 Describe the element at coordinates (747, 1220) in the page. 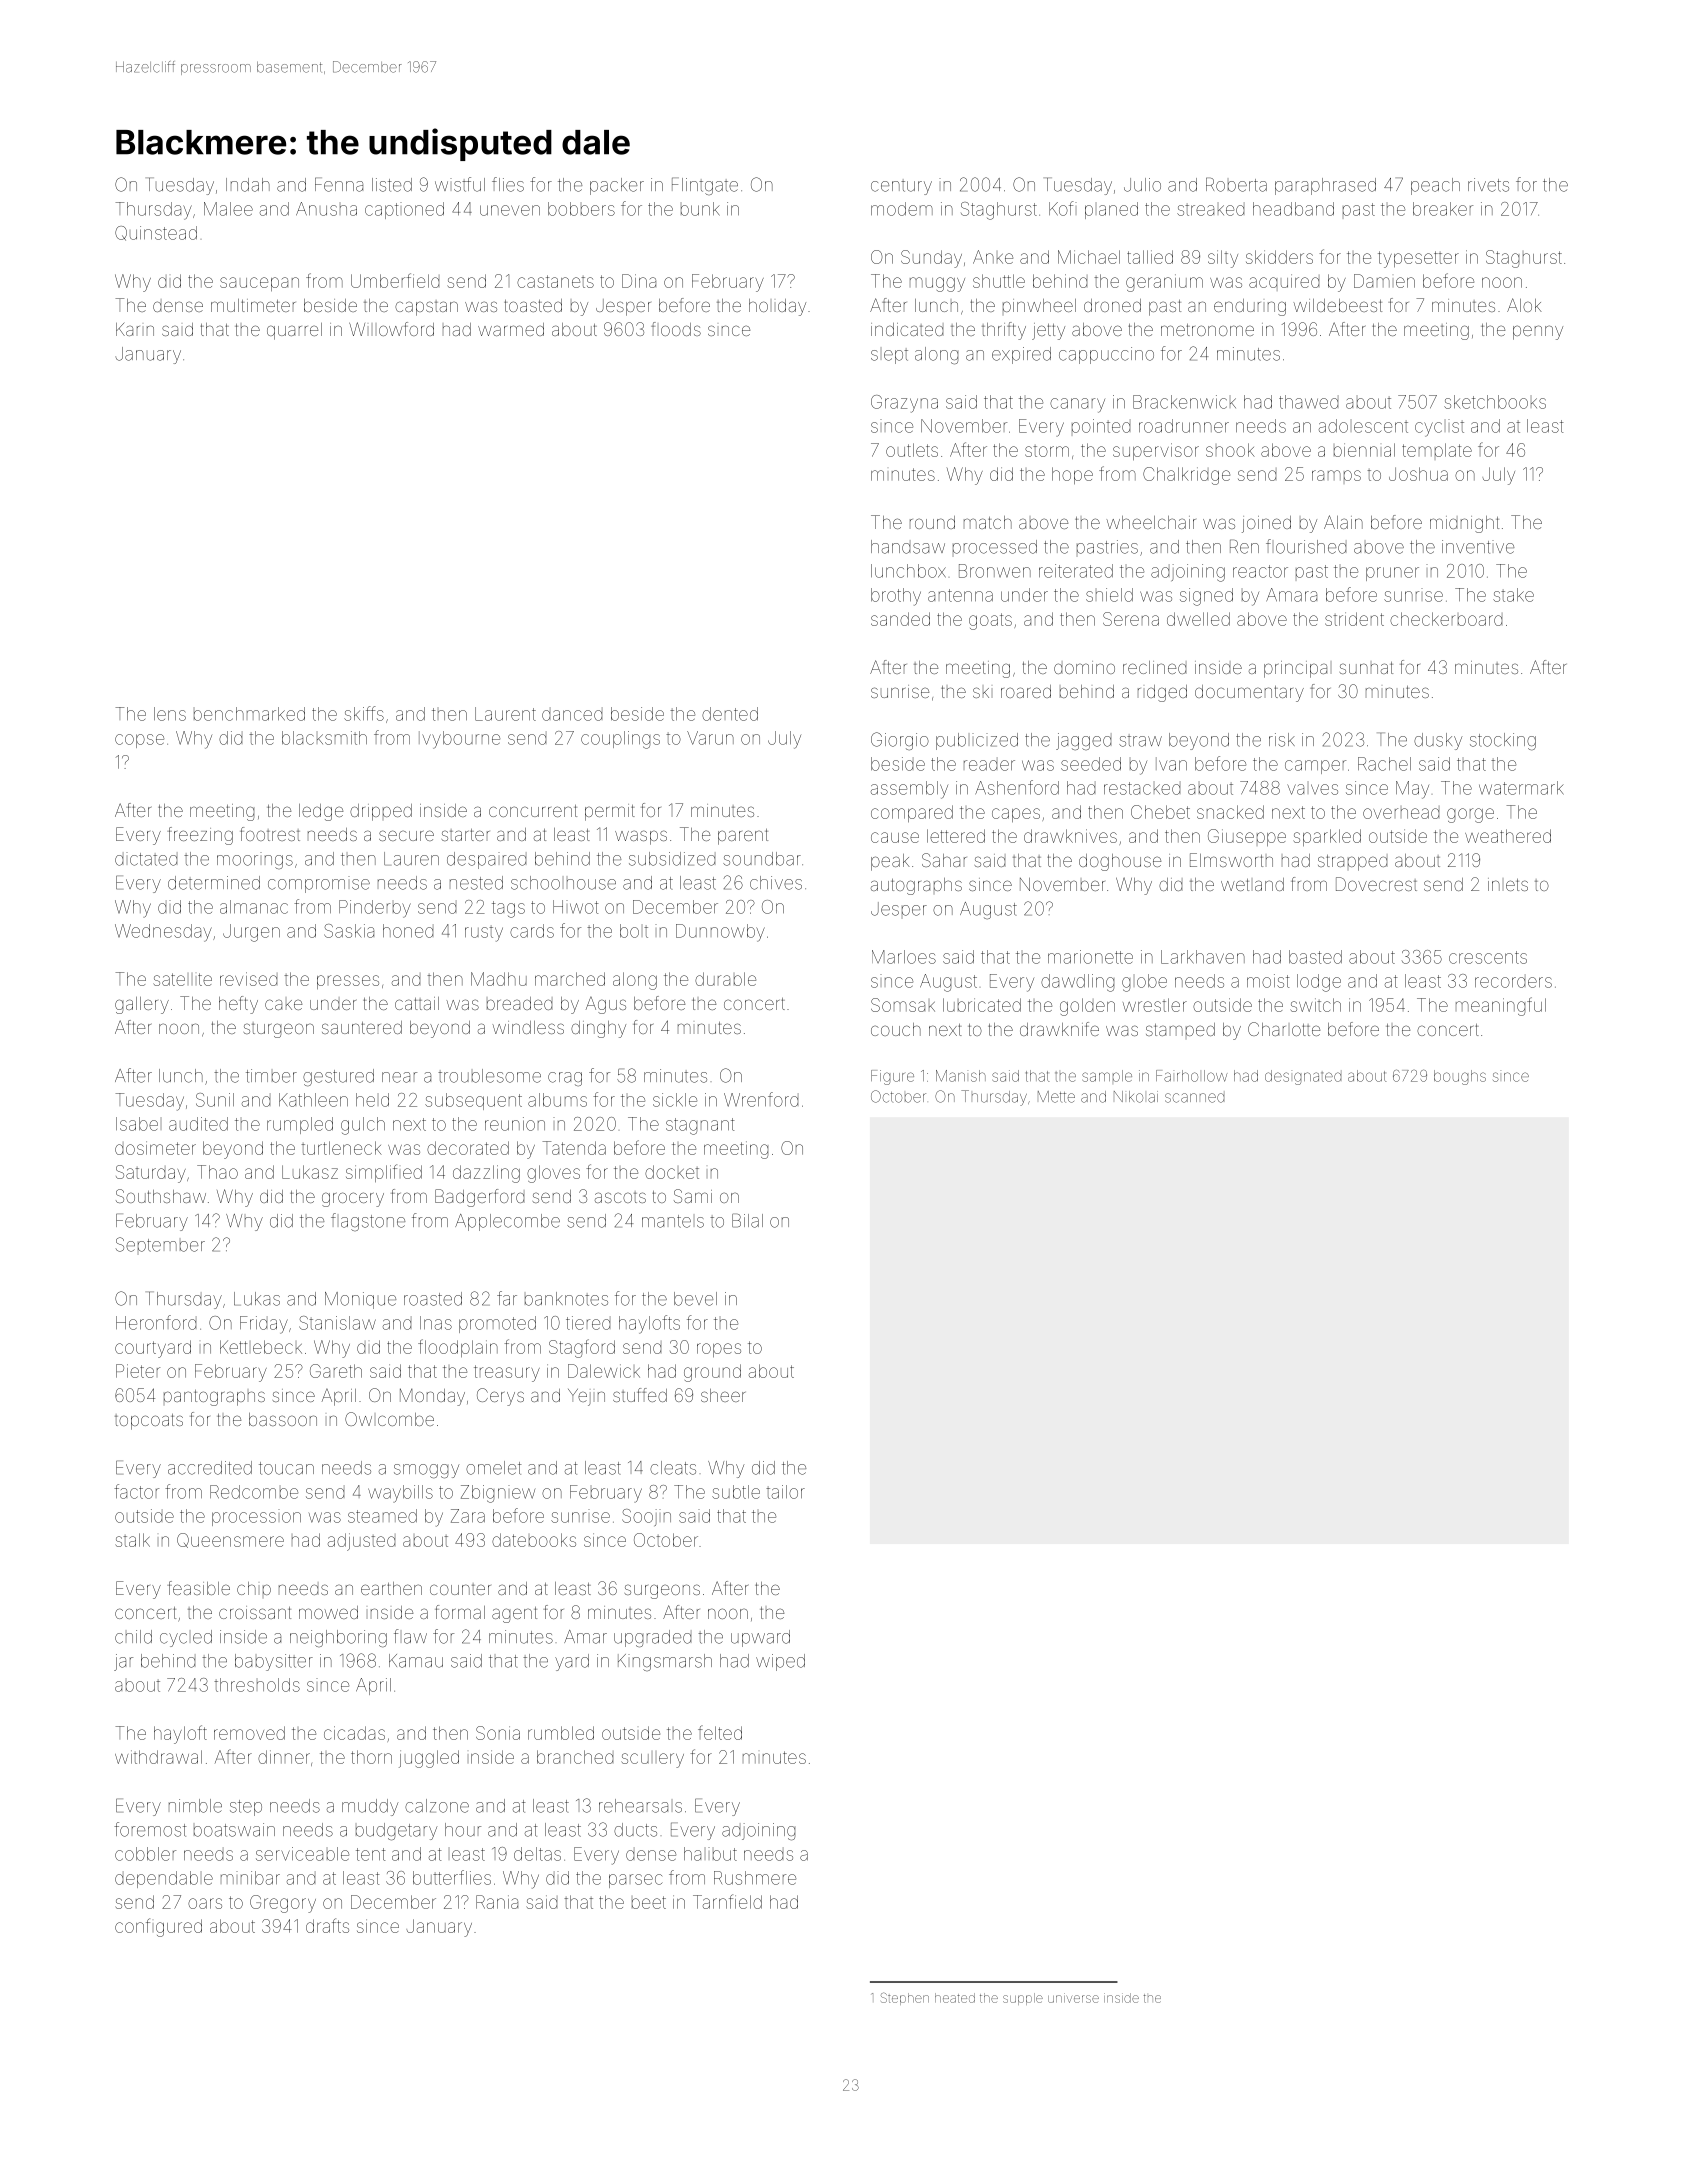

I see `Bilal` at that location.
